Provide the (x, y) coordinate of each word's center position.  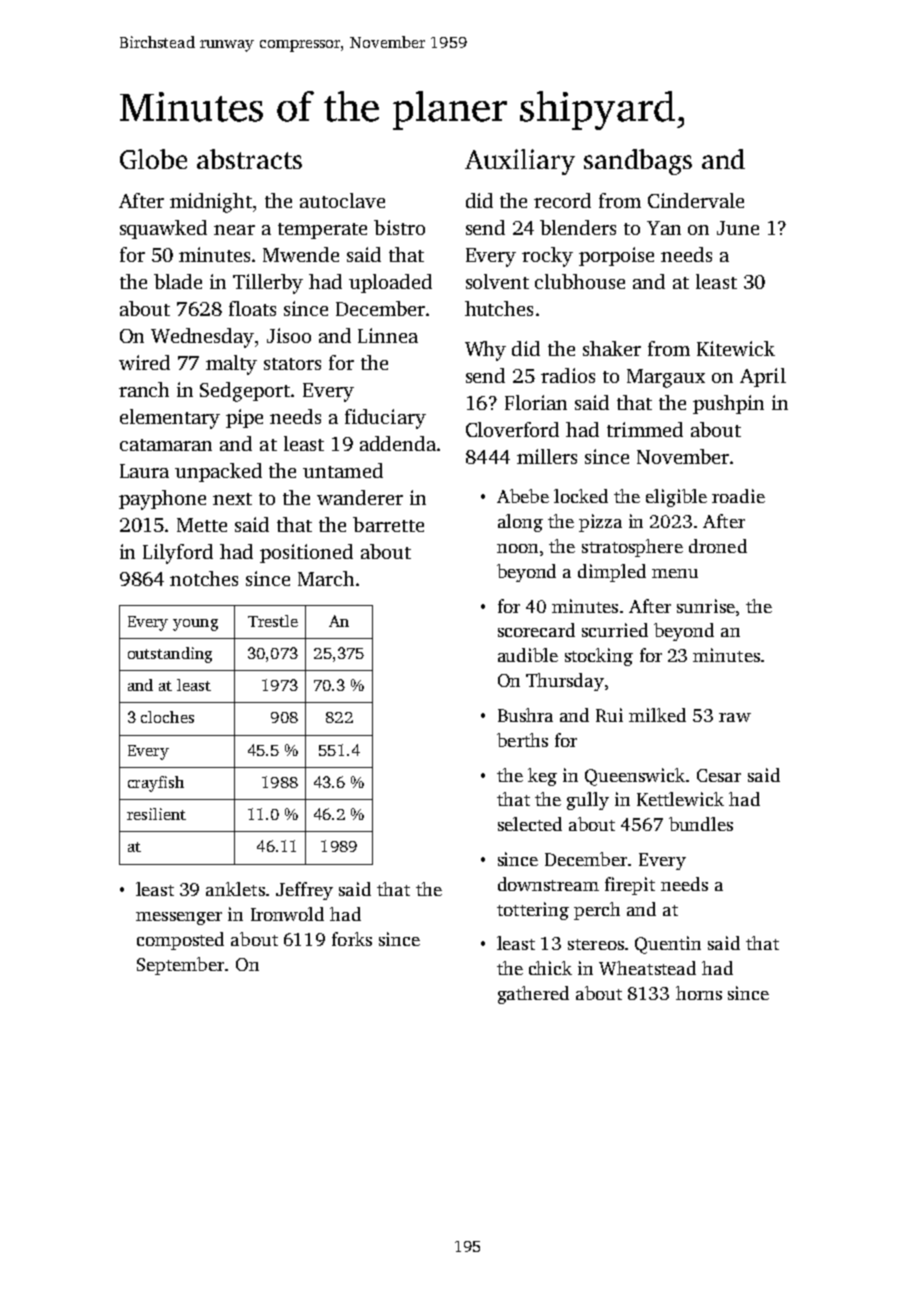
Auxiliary (520, 162)
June (738, 228)
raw (735, 717)
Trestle (273, 621)
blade (178, 281)
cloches (167, 717)
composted (180, 941)
